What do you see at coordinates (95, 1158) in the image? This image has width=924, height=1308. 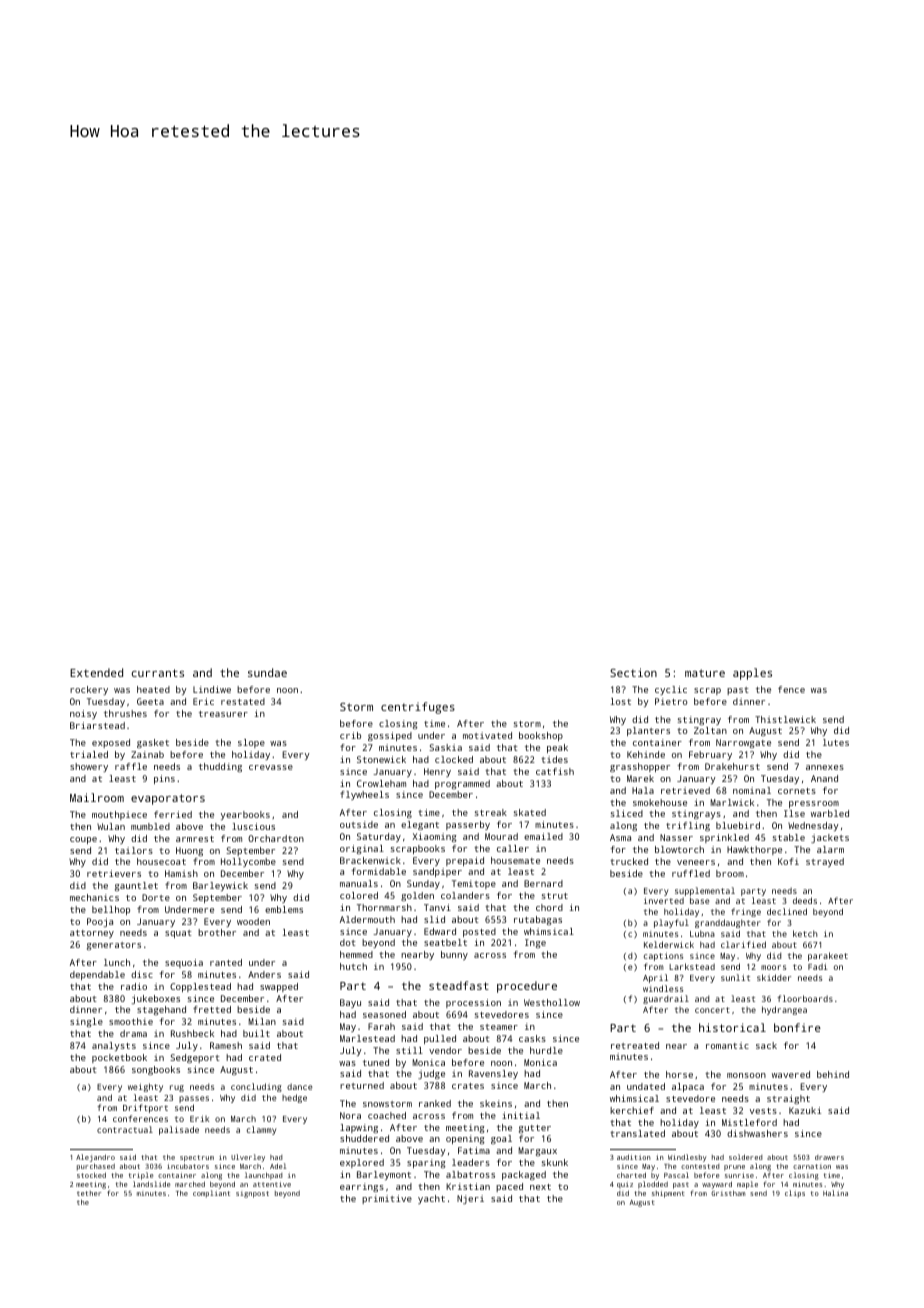 I see `Alejandro` at bounding box center [95, 1158].
